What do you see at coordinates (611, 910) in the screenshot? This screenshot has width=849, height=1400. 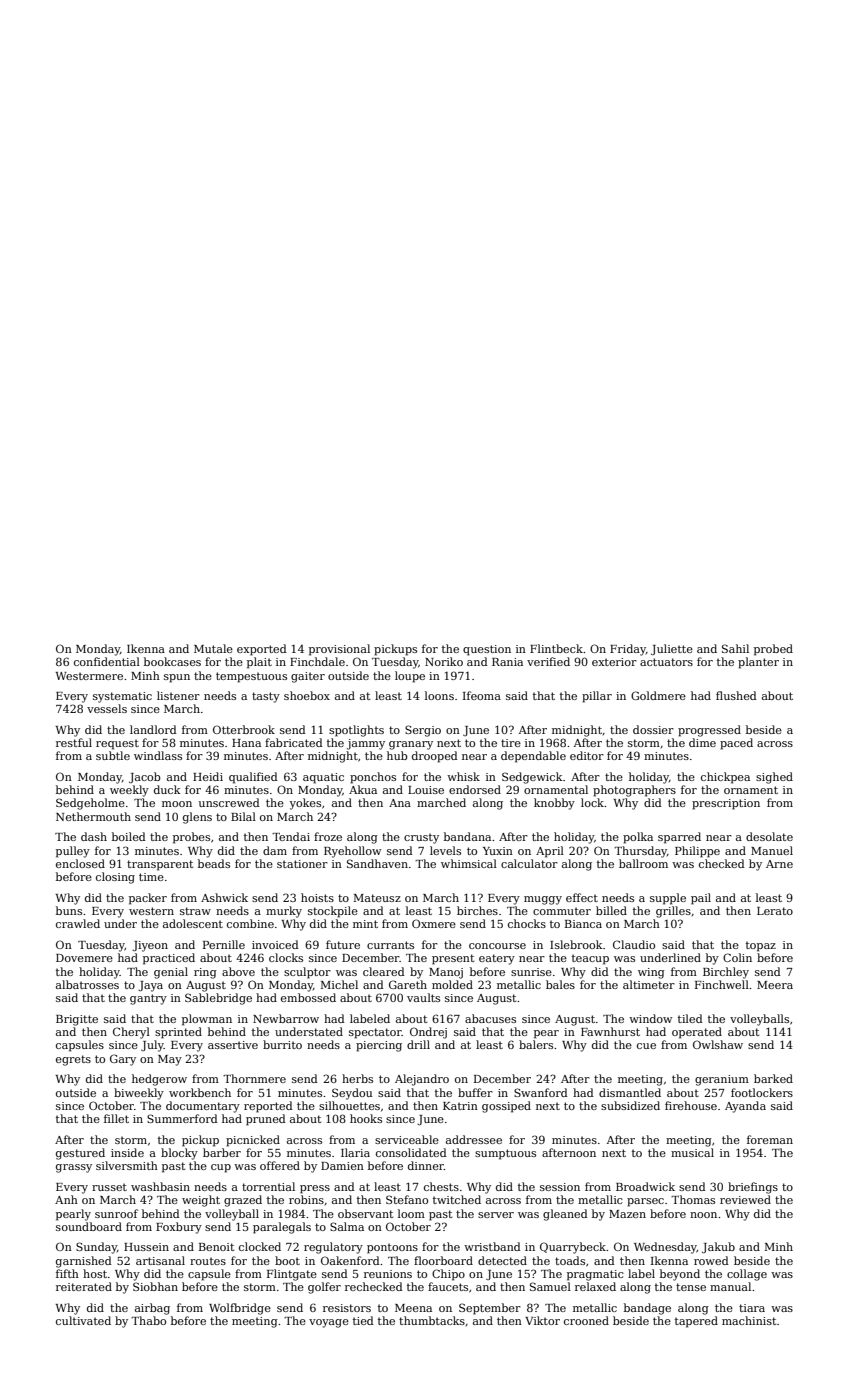 I see `billed` at bounding box center [611, 910].
